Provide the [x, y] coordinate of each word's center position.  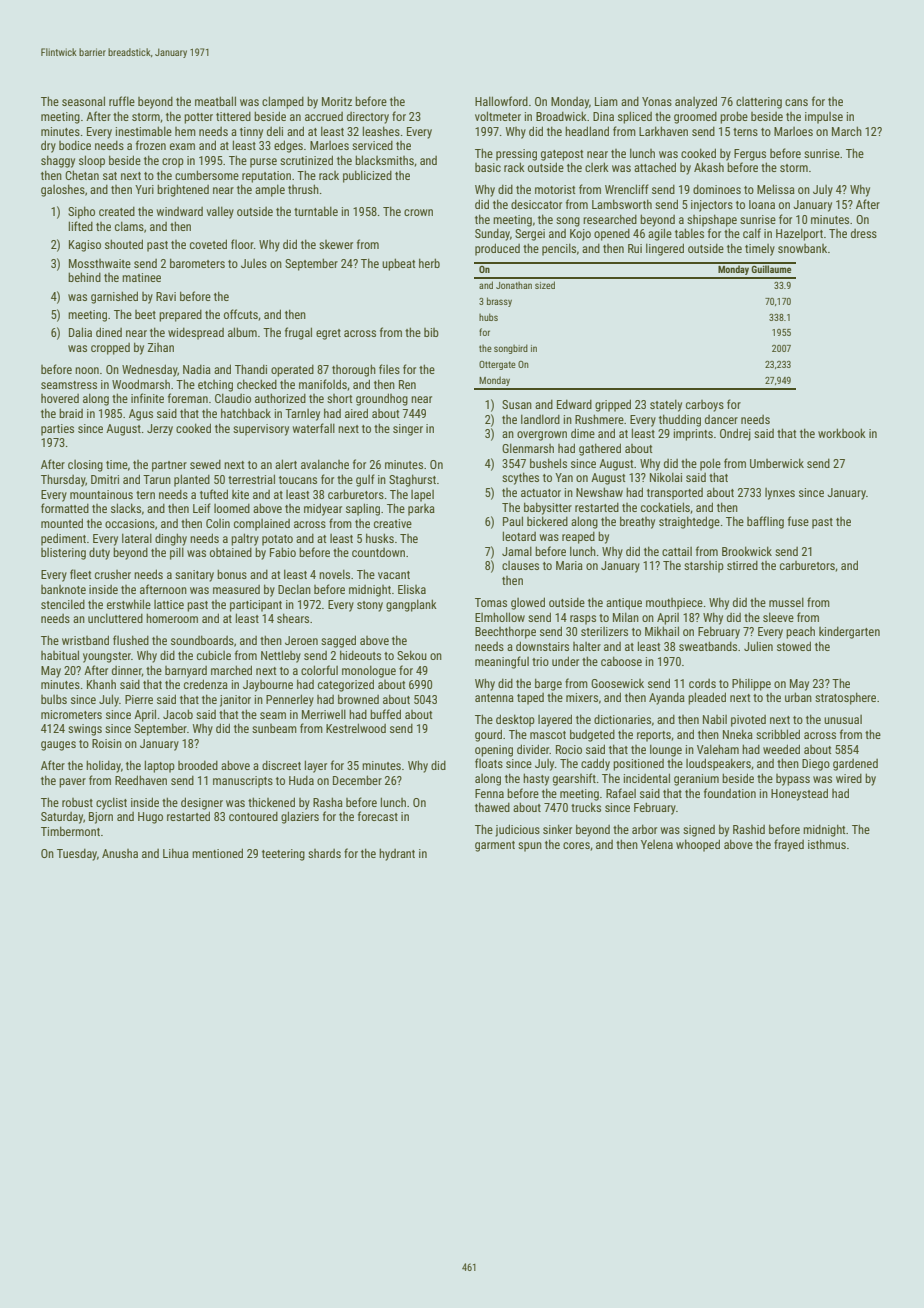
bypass [793, 780]
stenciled [63, 604]
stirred [742, 565]
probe [734, 117]
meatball [215, 101]
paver [72, 783]
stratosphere [845, 698]
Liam [606, 101]
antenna [494, 698]
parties [57, 430]
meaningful [502, 662]
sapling [363, 509]
